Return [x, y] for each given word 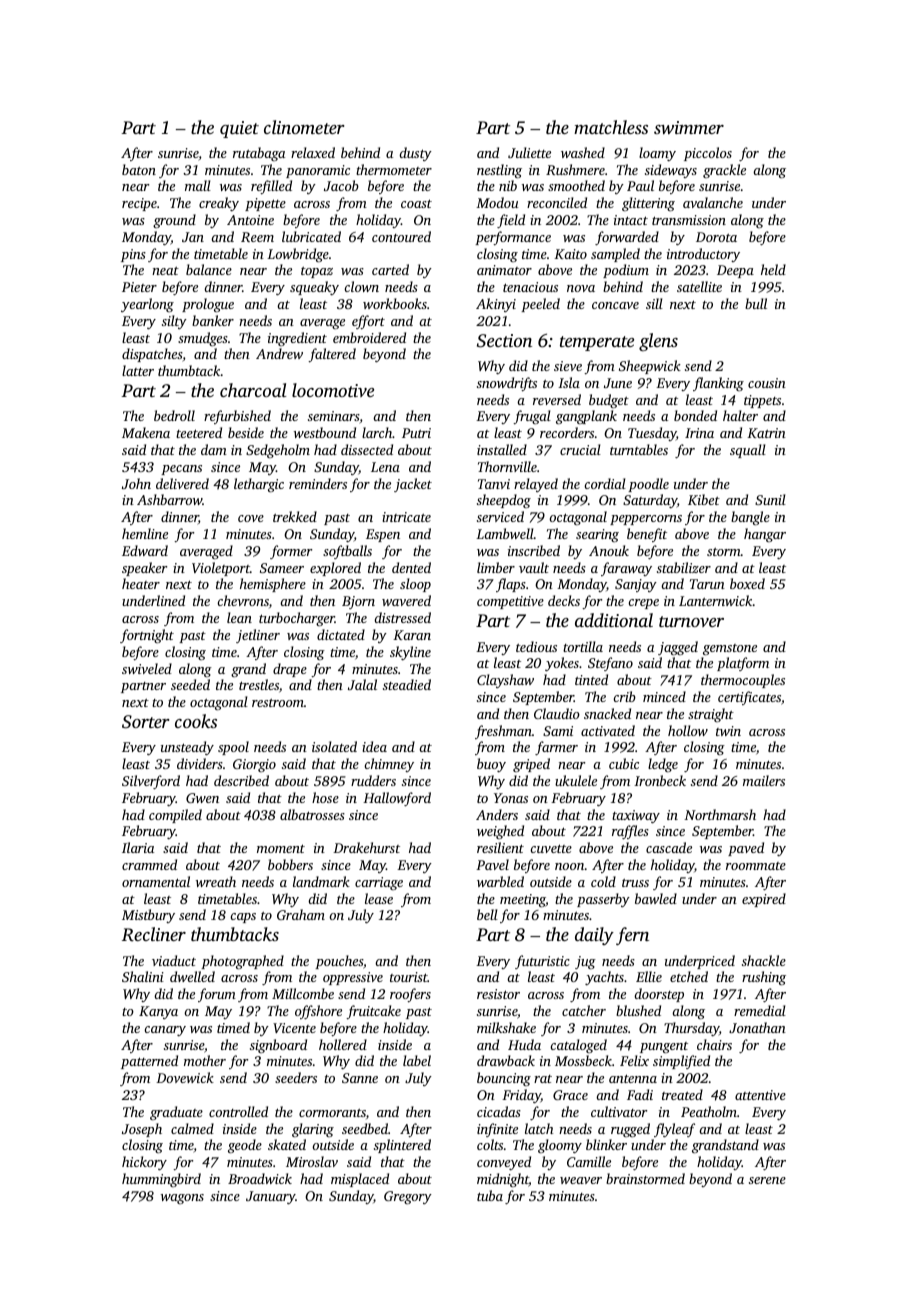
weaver [581, 1180]
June [618, 383]
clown [361, 286]
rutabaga [259, 154]
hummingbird [161, 1180]
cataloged [578, 1046]
